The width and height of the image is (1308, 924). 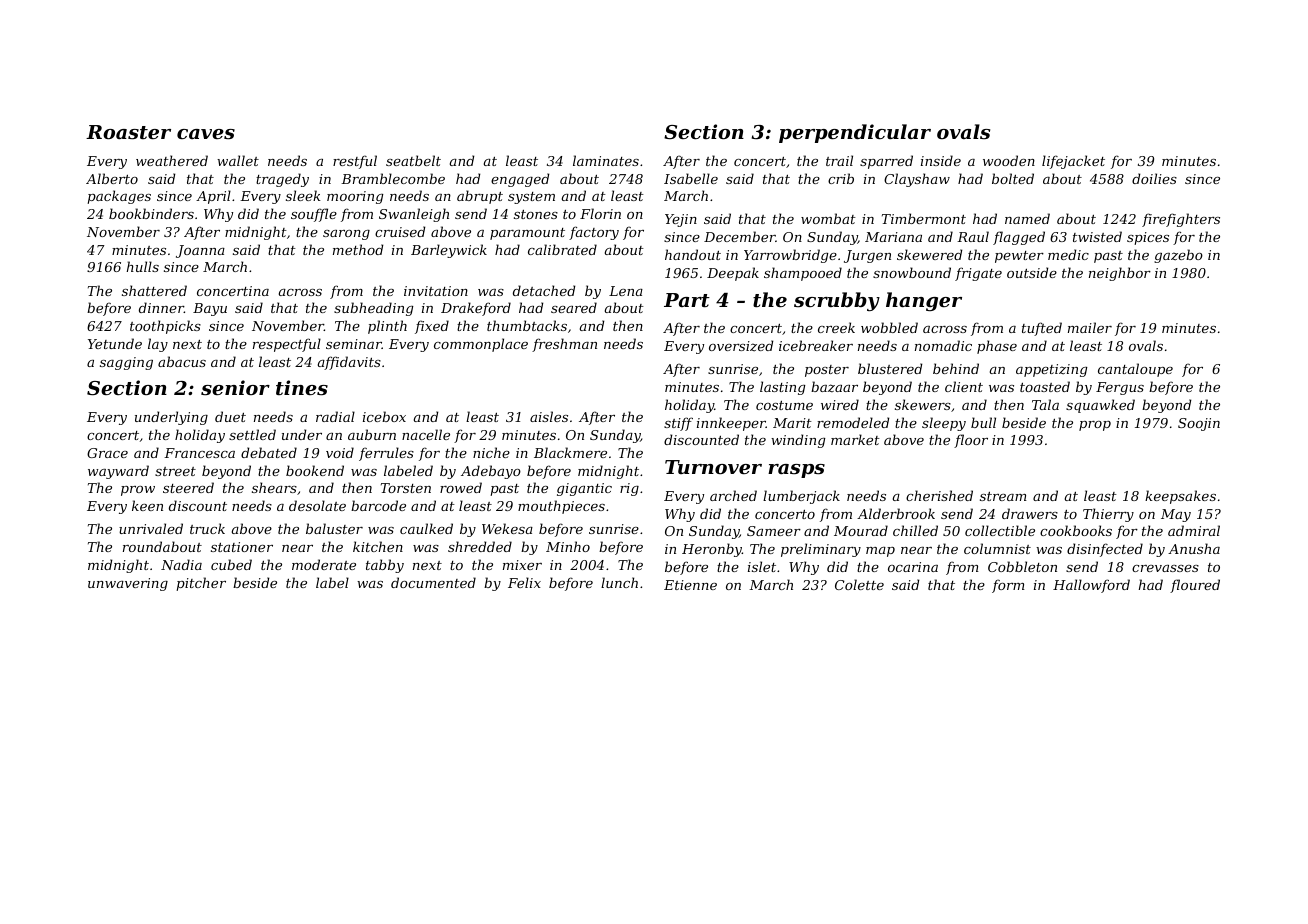 What do you see at coordinates (855, 133) in the image?
I see `perpendicular` at bounding box center [855, 133].
